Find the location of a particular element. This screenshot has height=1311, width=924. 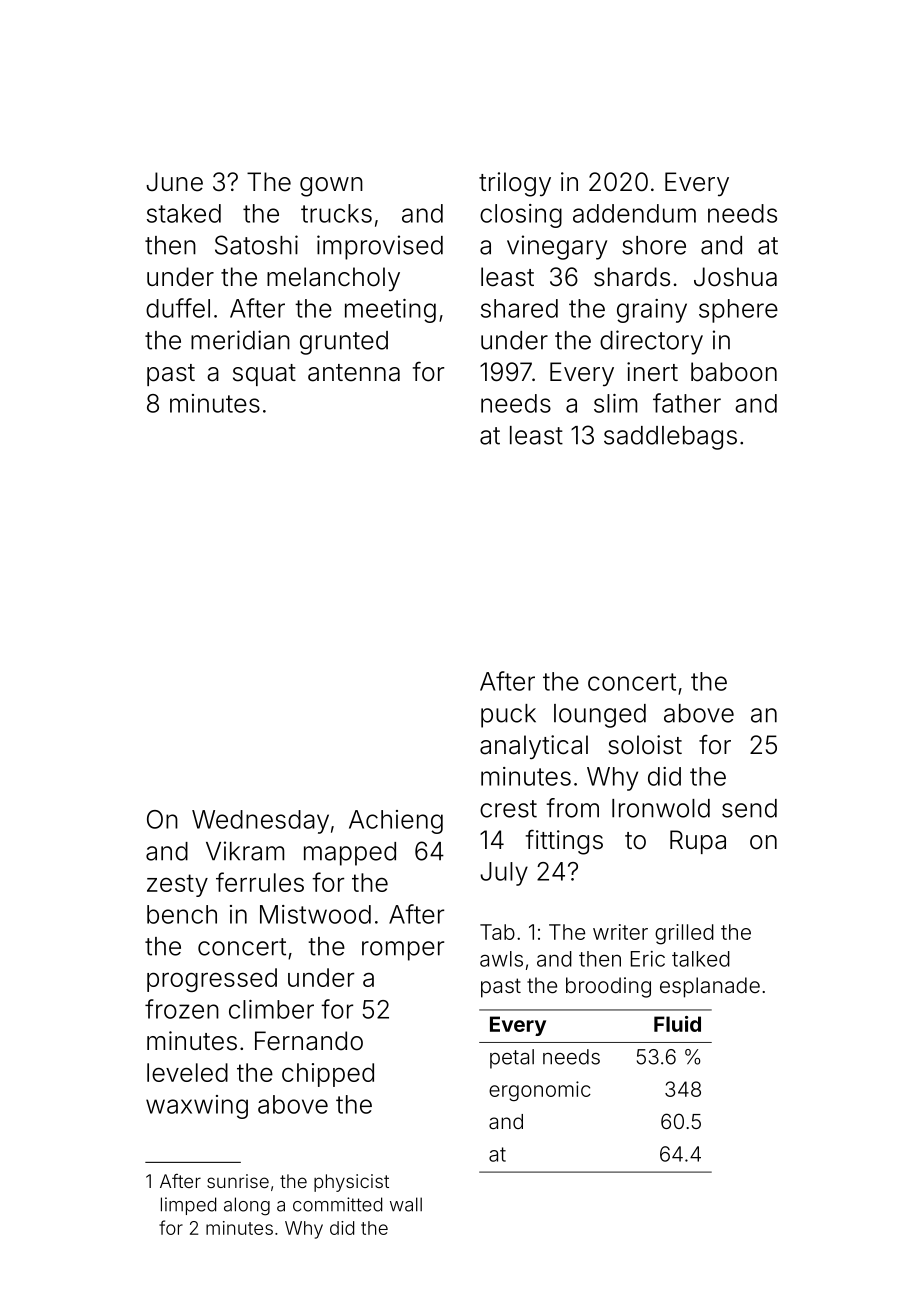

puck is located at coordinates (508, 716).
